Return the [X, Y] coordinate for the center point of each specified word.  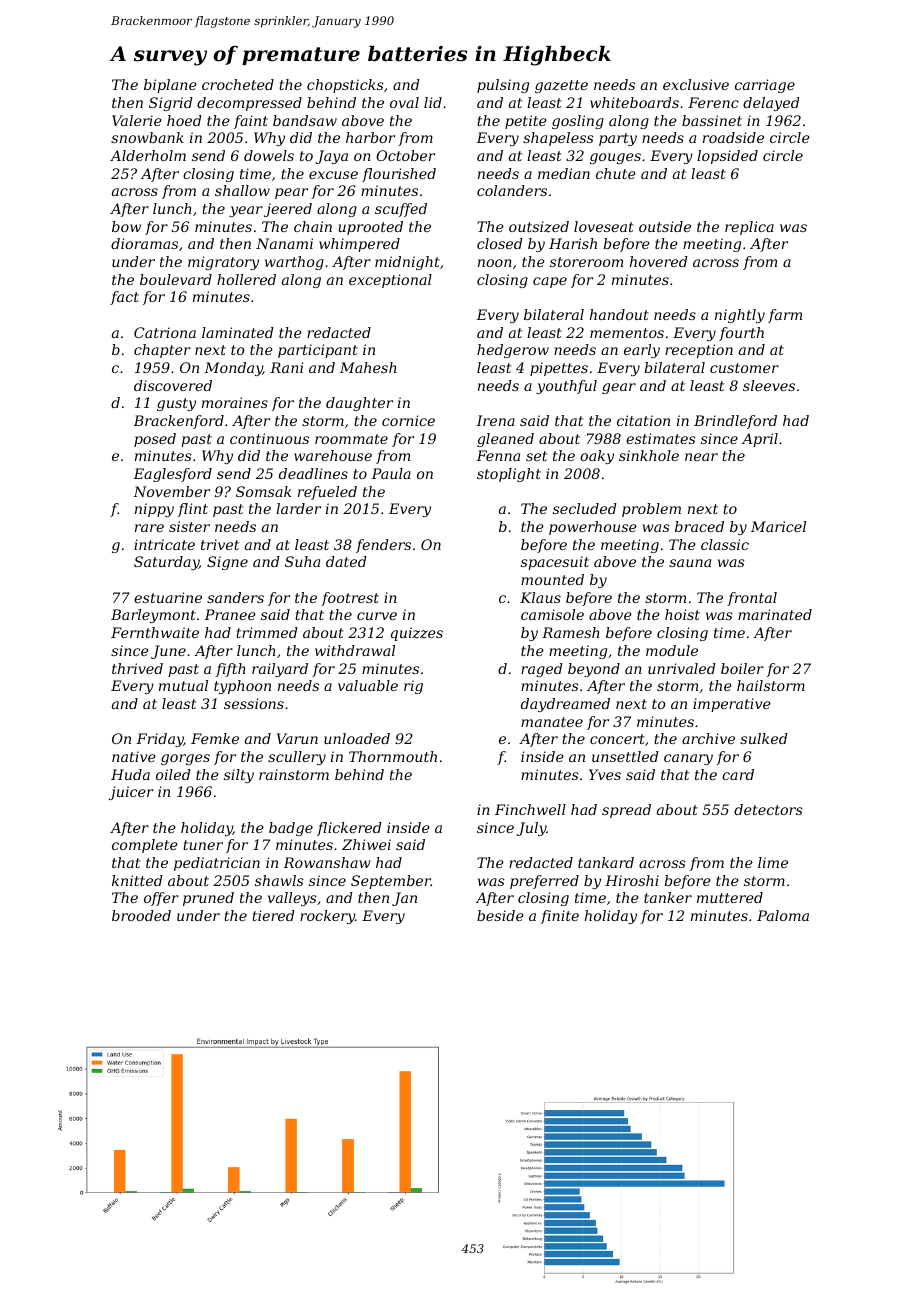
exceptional [390, 281]
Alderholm [148, 155]
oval [404, 102]
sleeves [769, 385]
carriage [765, 86]
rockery [327, 917]
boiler [742, 668]
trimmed [267, 632]
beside [500, 915]
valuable [368, 685]
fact [124, 298]
